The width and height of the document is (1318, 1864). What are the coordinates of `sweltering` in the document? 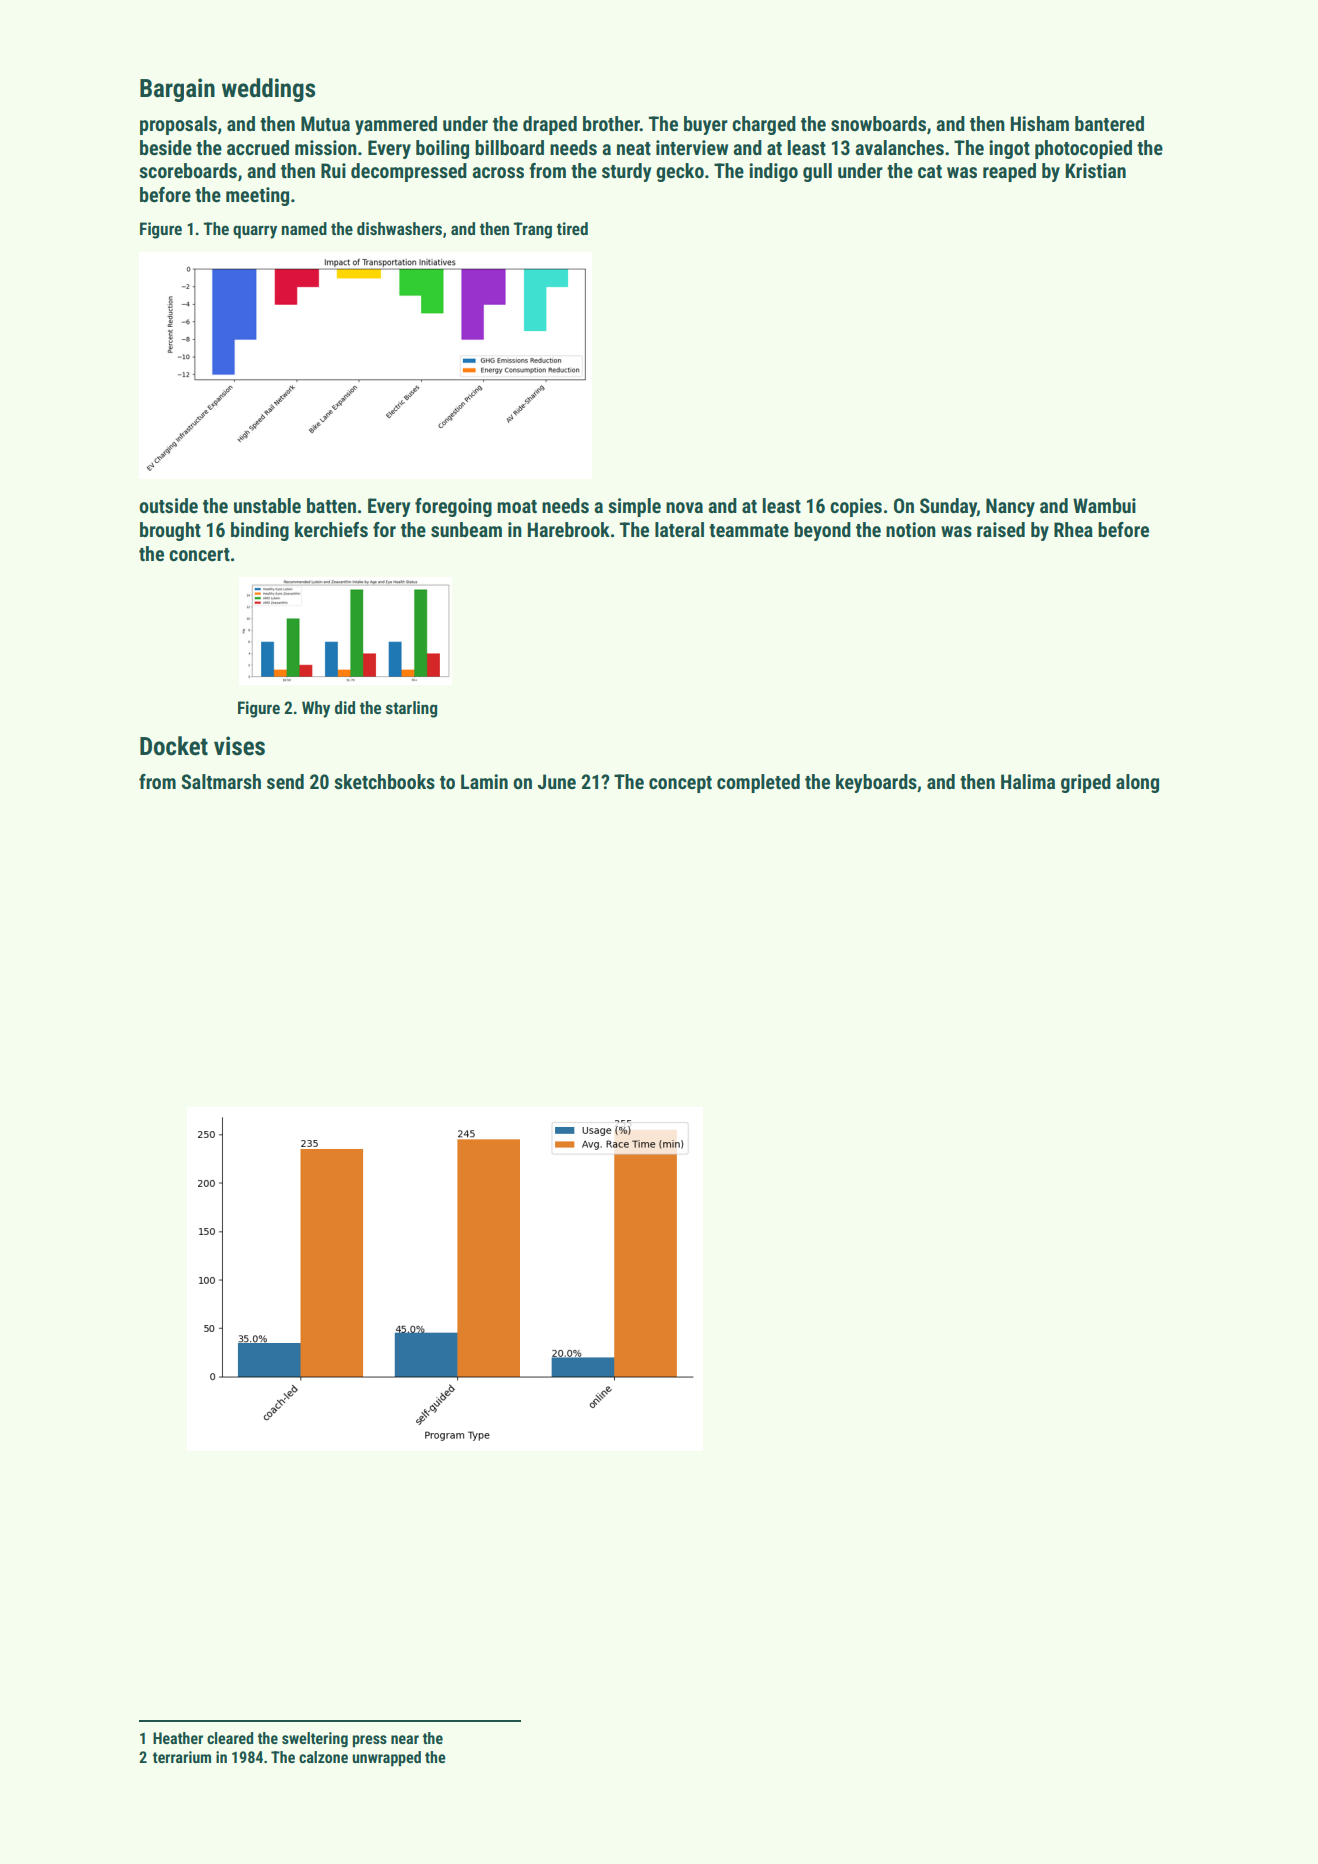 It's located at (315, 1739).
